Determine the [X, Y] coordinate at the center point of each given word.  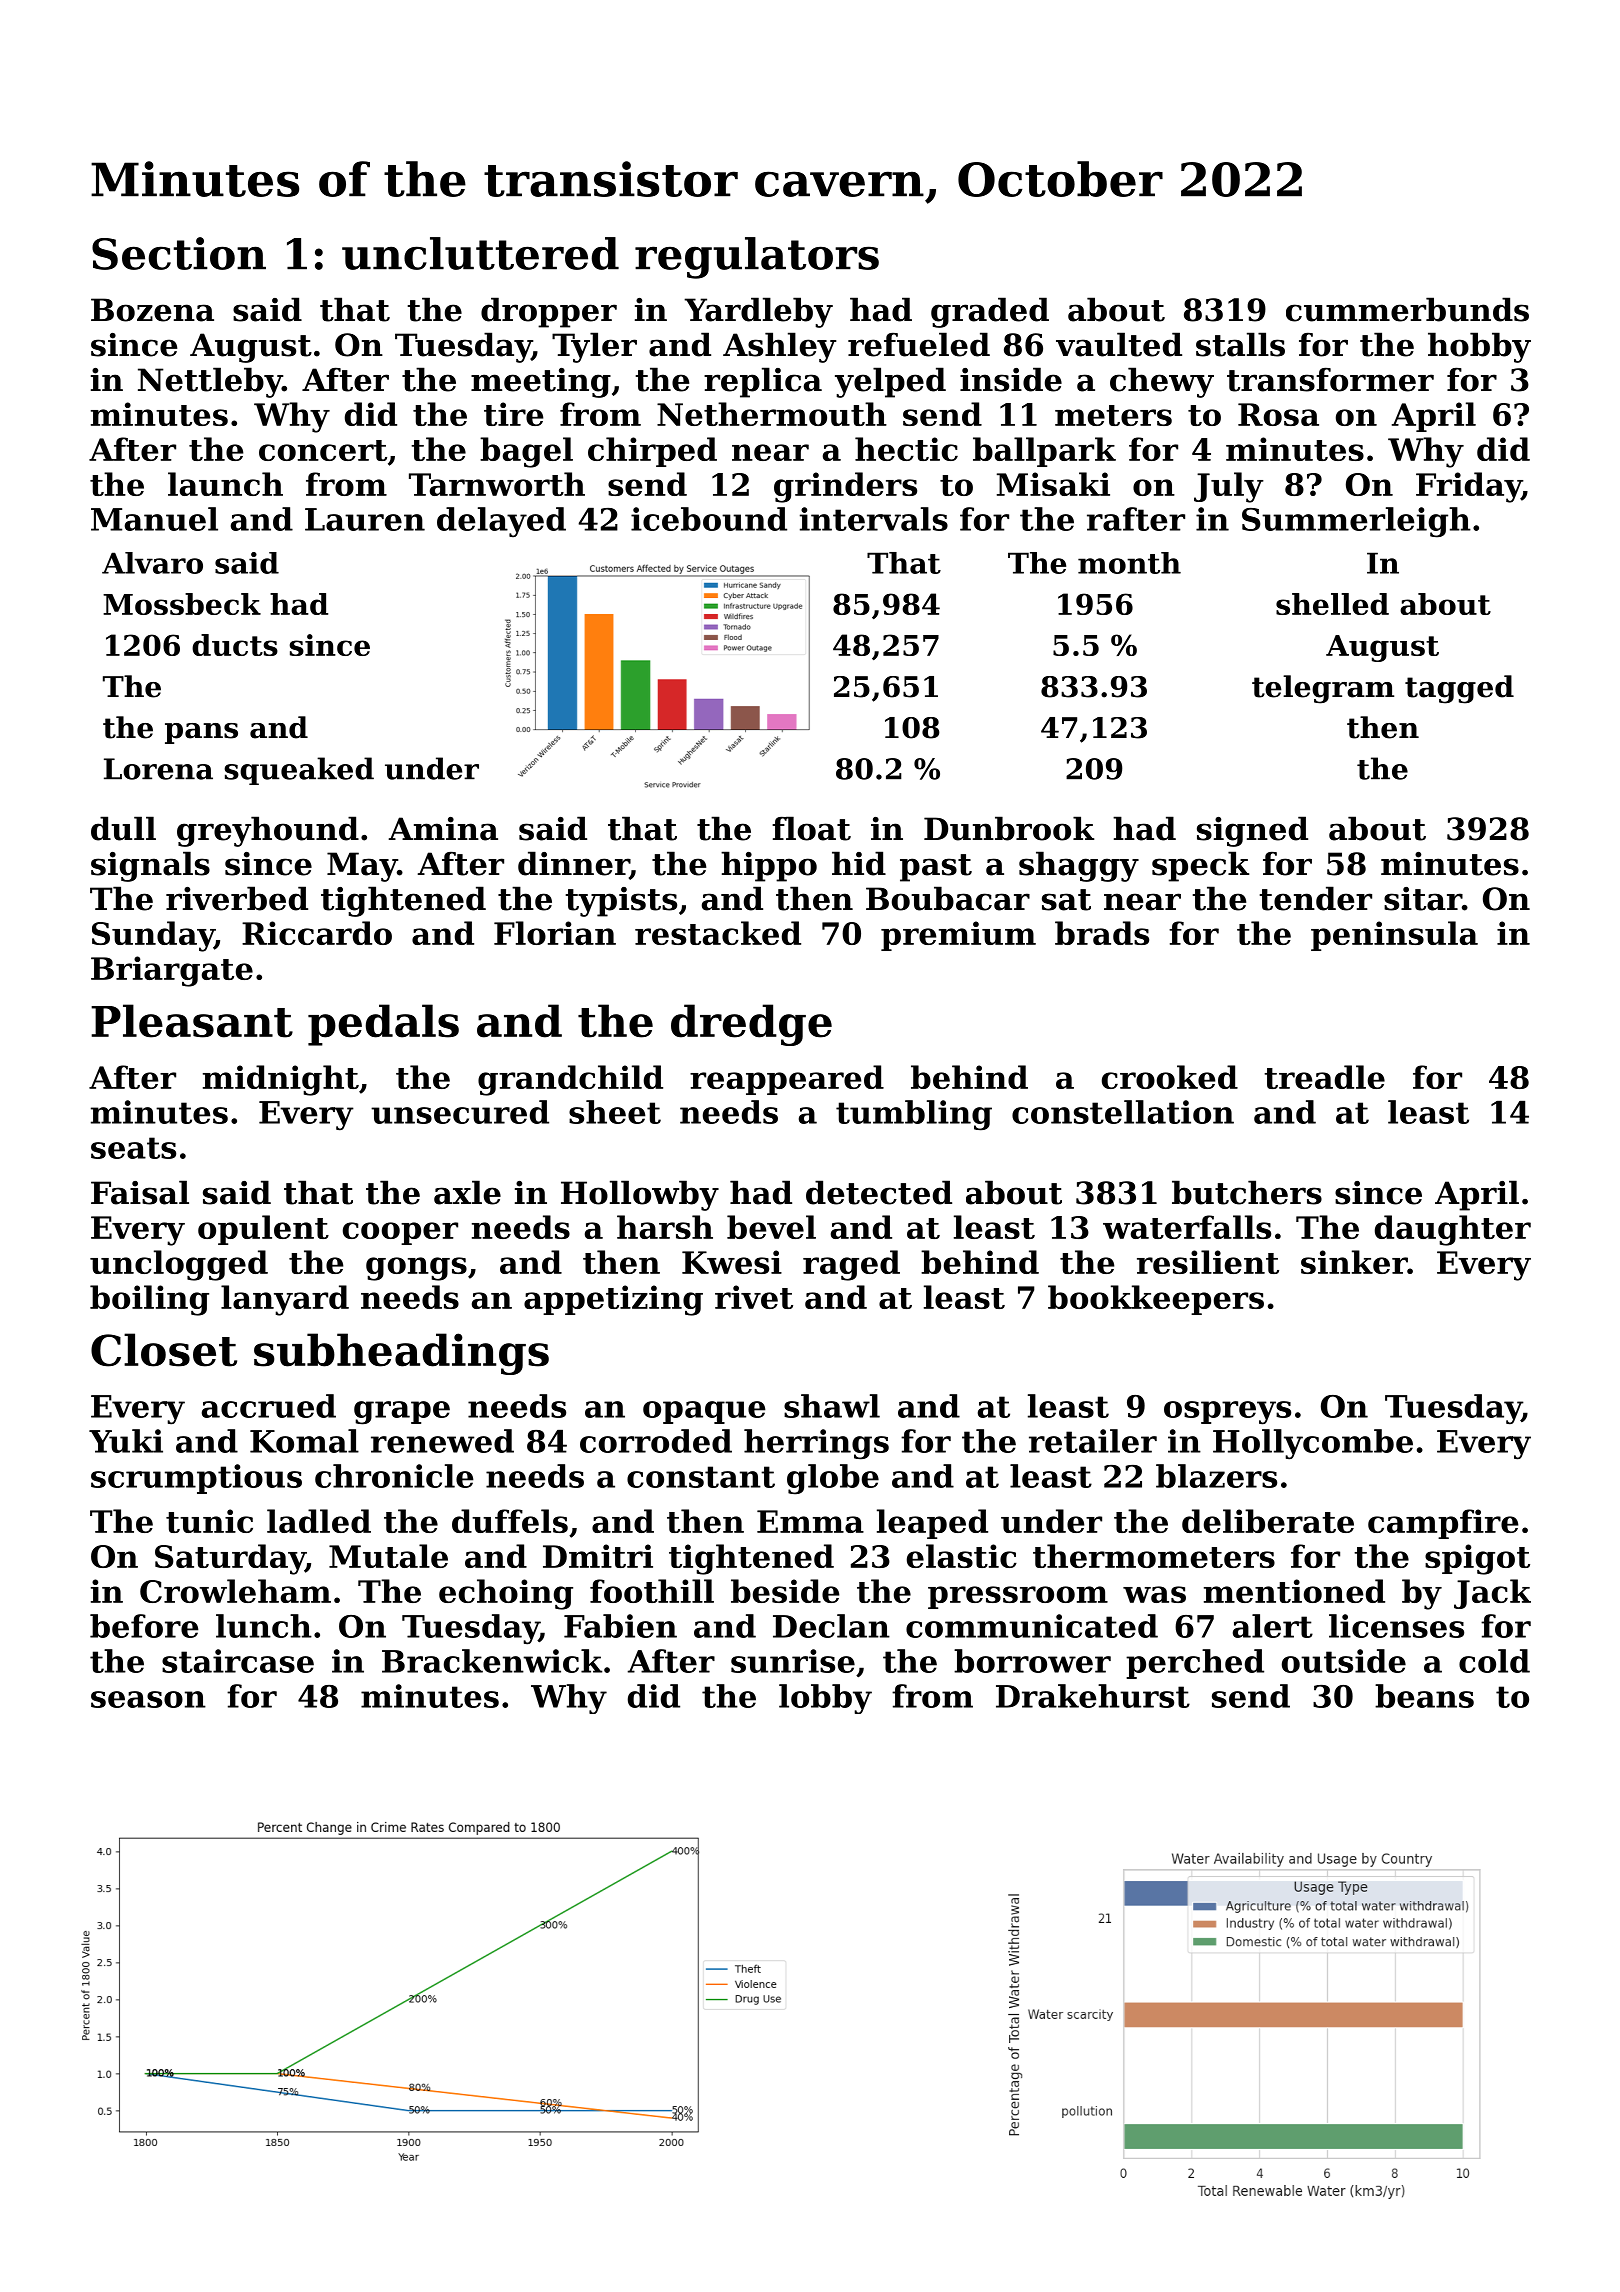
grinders [845, 487]
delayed [501, 522]
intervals [874, 519]
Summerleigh [1356, 522]
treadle [1324, 1077]
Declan [831, 1626]
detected [879, 1192]
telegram [1323, 689]
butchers [1247, 1192]
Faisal [140, 1192]
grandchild [570, 1080]
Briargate [172, 971]
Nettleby [210, 382]
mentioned [1294, 1591]
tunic [209, 1521]
